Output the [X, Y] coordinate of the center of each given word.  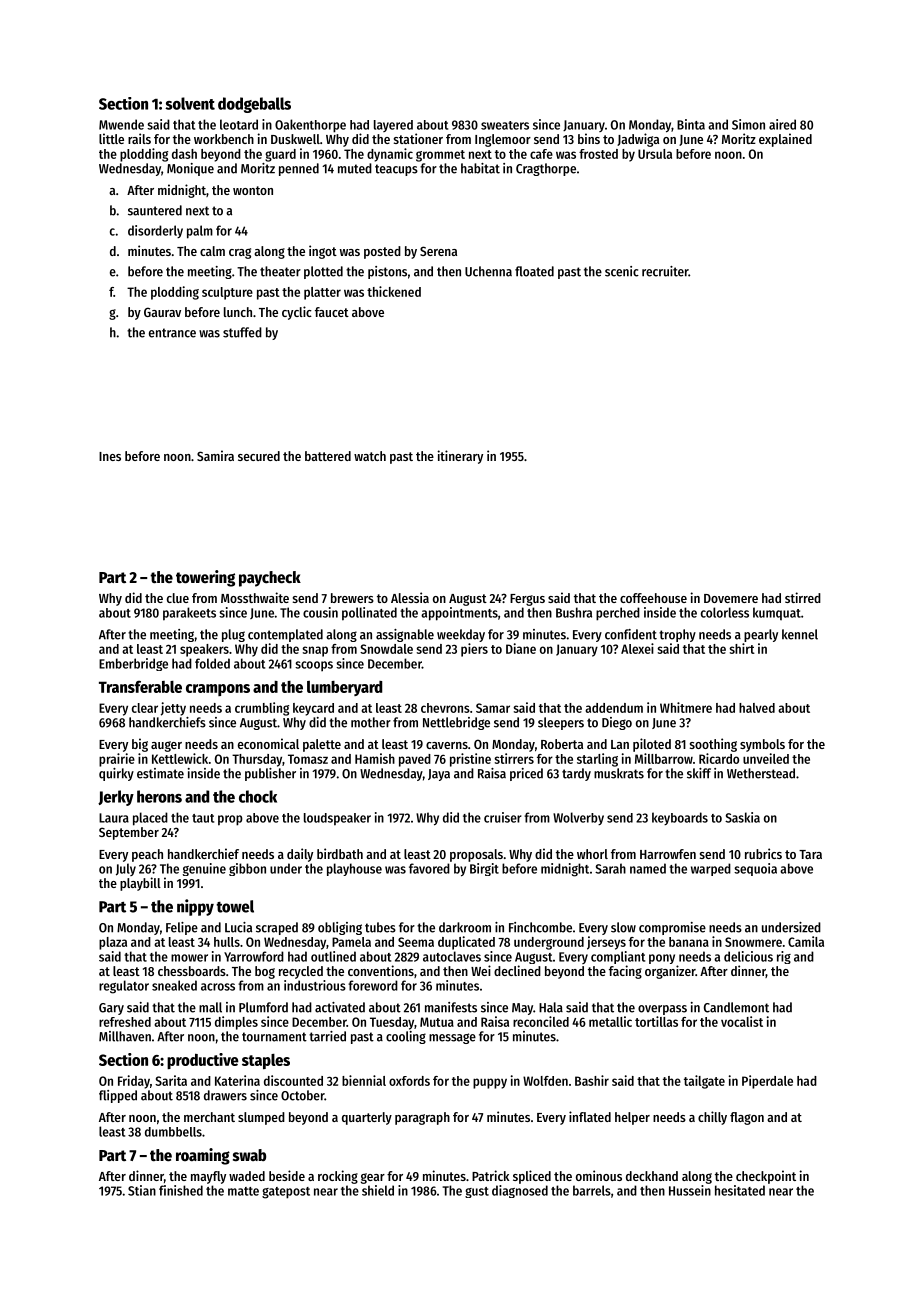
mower [189, 958]
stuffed [242, 332]
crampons [218, 690]
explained [785, 140]
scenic [622, 271]
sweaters [505, 125]
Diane [521, 648]
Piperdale [767, 1082]
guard [280, 155]
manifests [451, 1007]
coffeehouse [653, 598]
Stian [142, 1190]
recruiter [665, 271]
